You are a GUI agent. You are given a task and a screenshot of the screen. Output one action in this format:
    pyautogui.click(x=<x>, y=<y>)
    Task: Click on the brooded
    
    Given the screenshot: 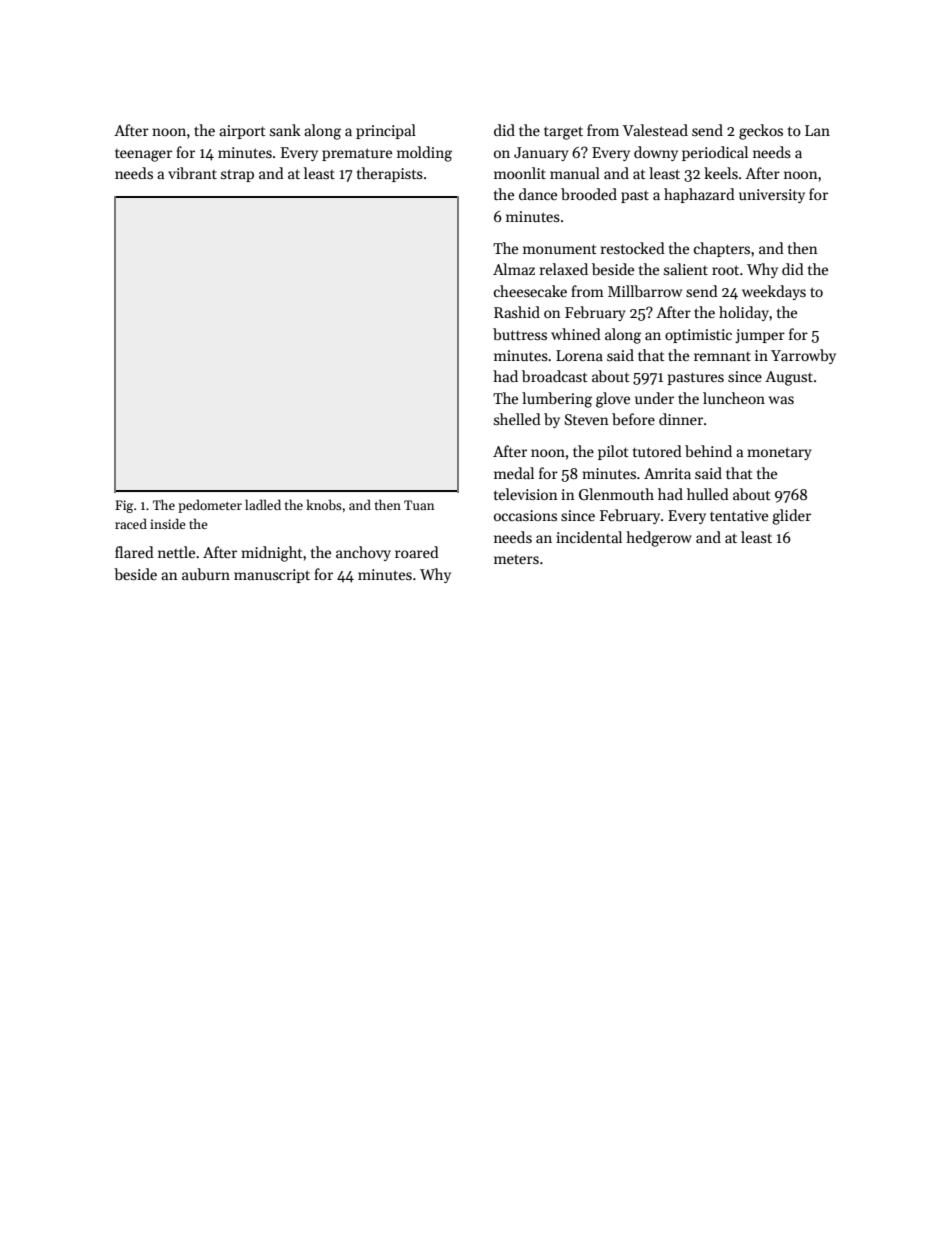 What is the action you would take?
    pyautogui.click(x=589, y=194)
